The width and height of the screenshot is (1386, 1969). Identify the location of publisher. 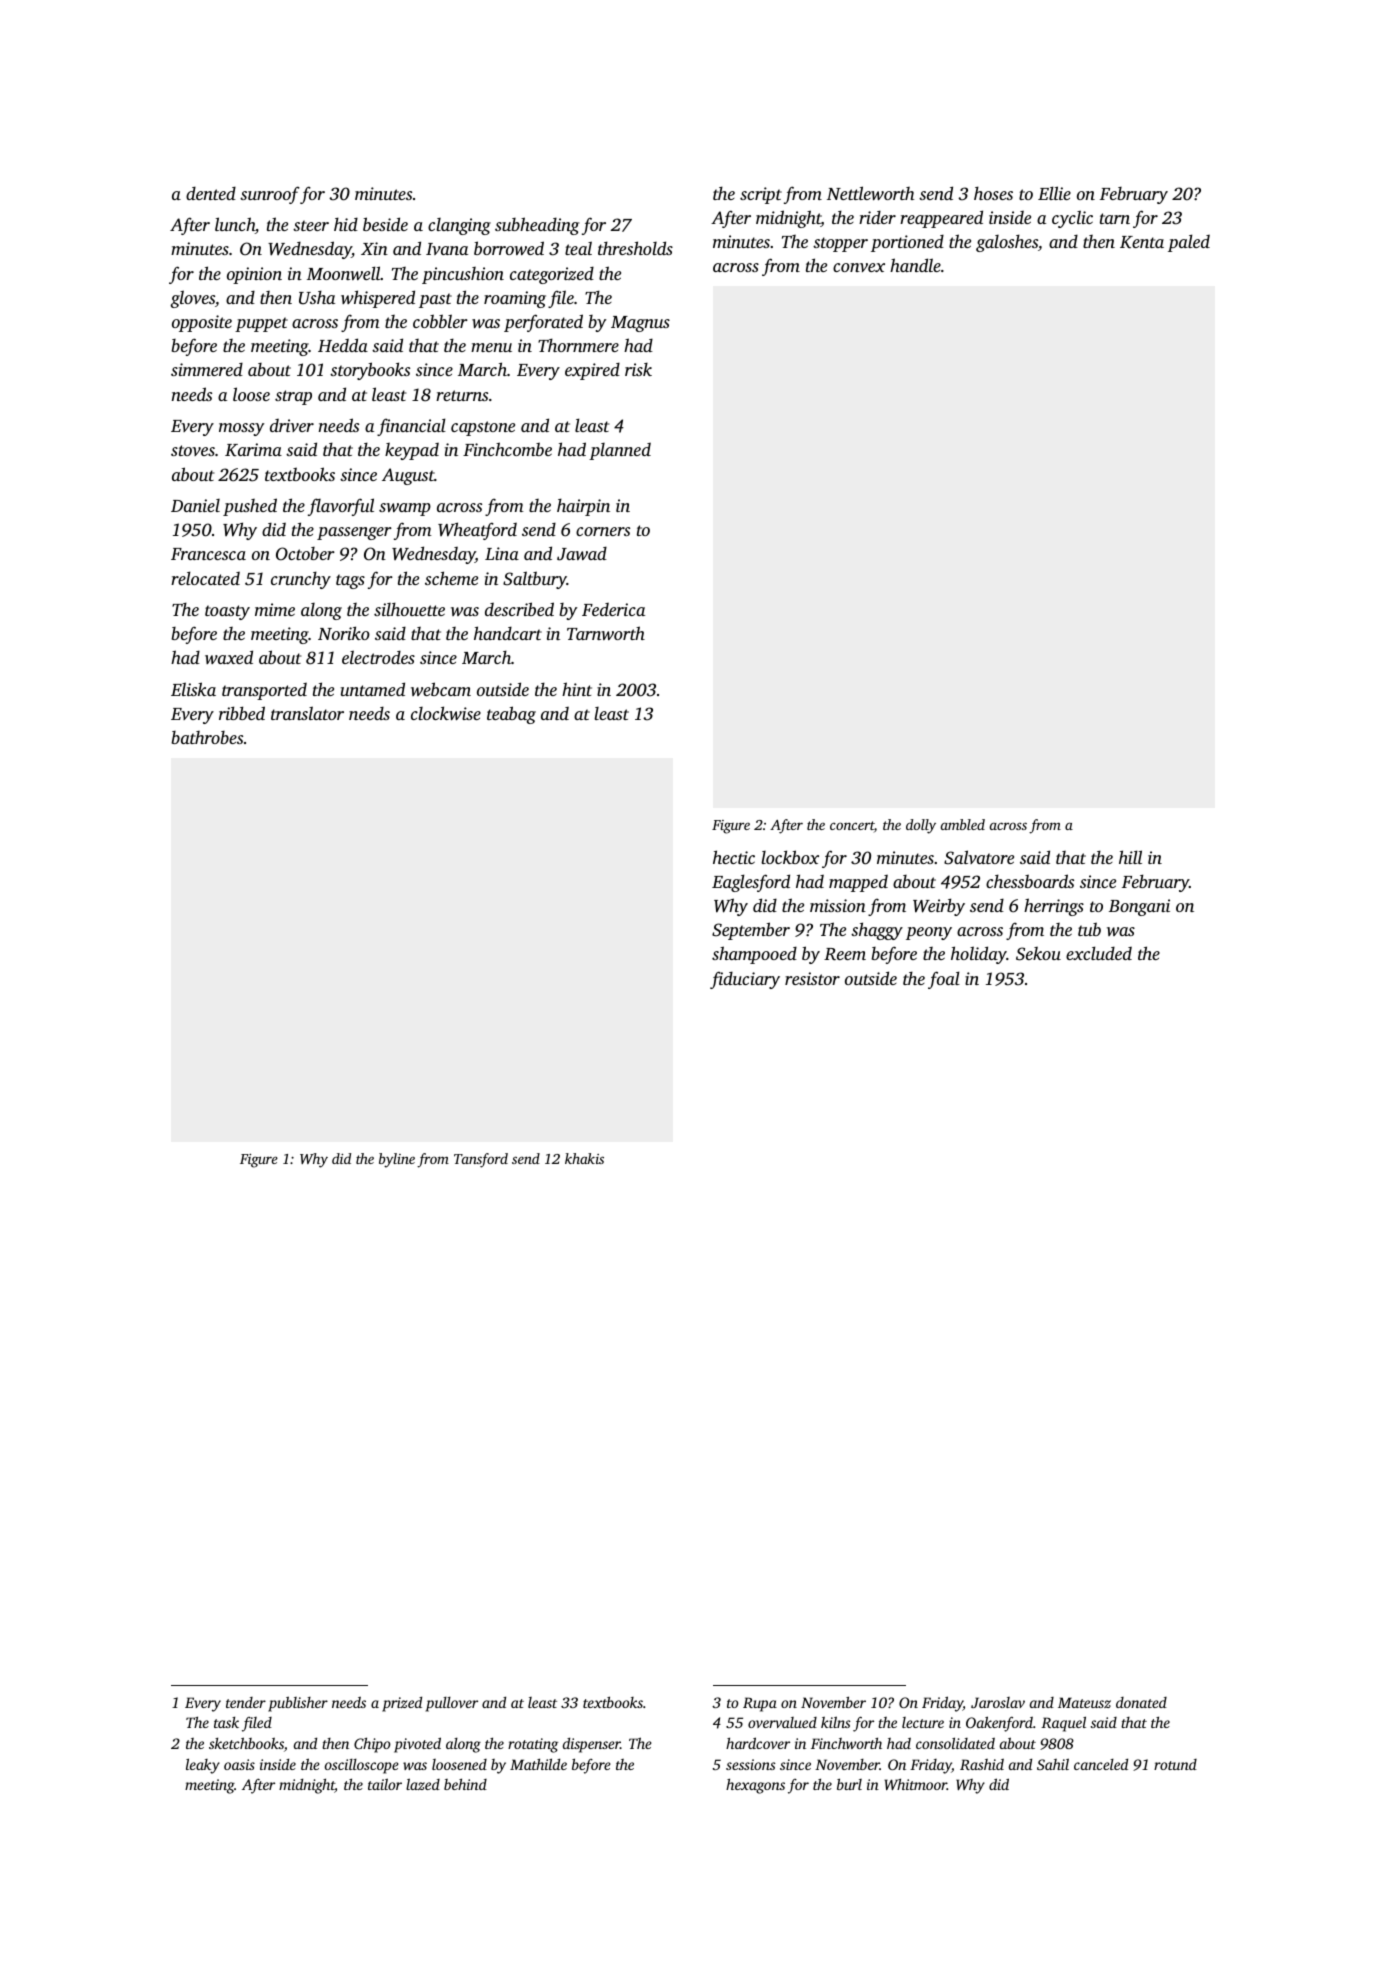
(298, 1704).
